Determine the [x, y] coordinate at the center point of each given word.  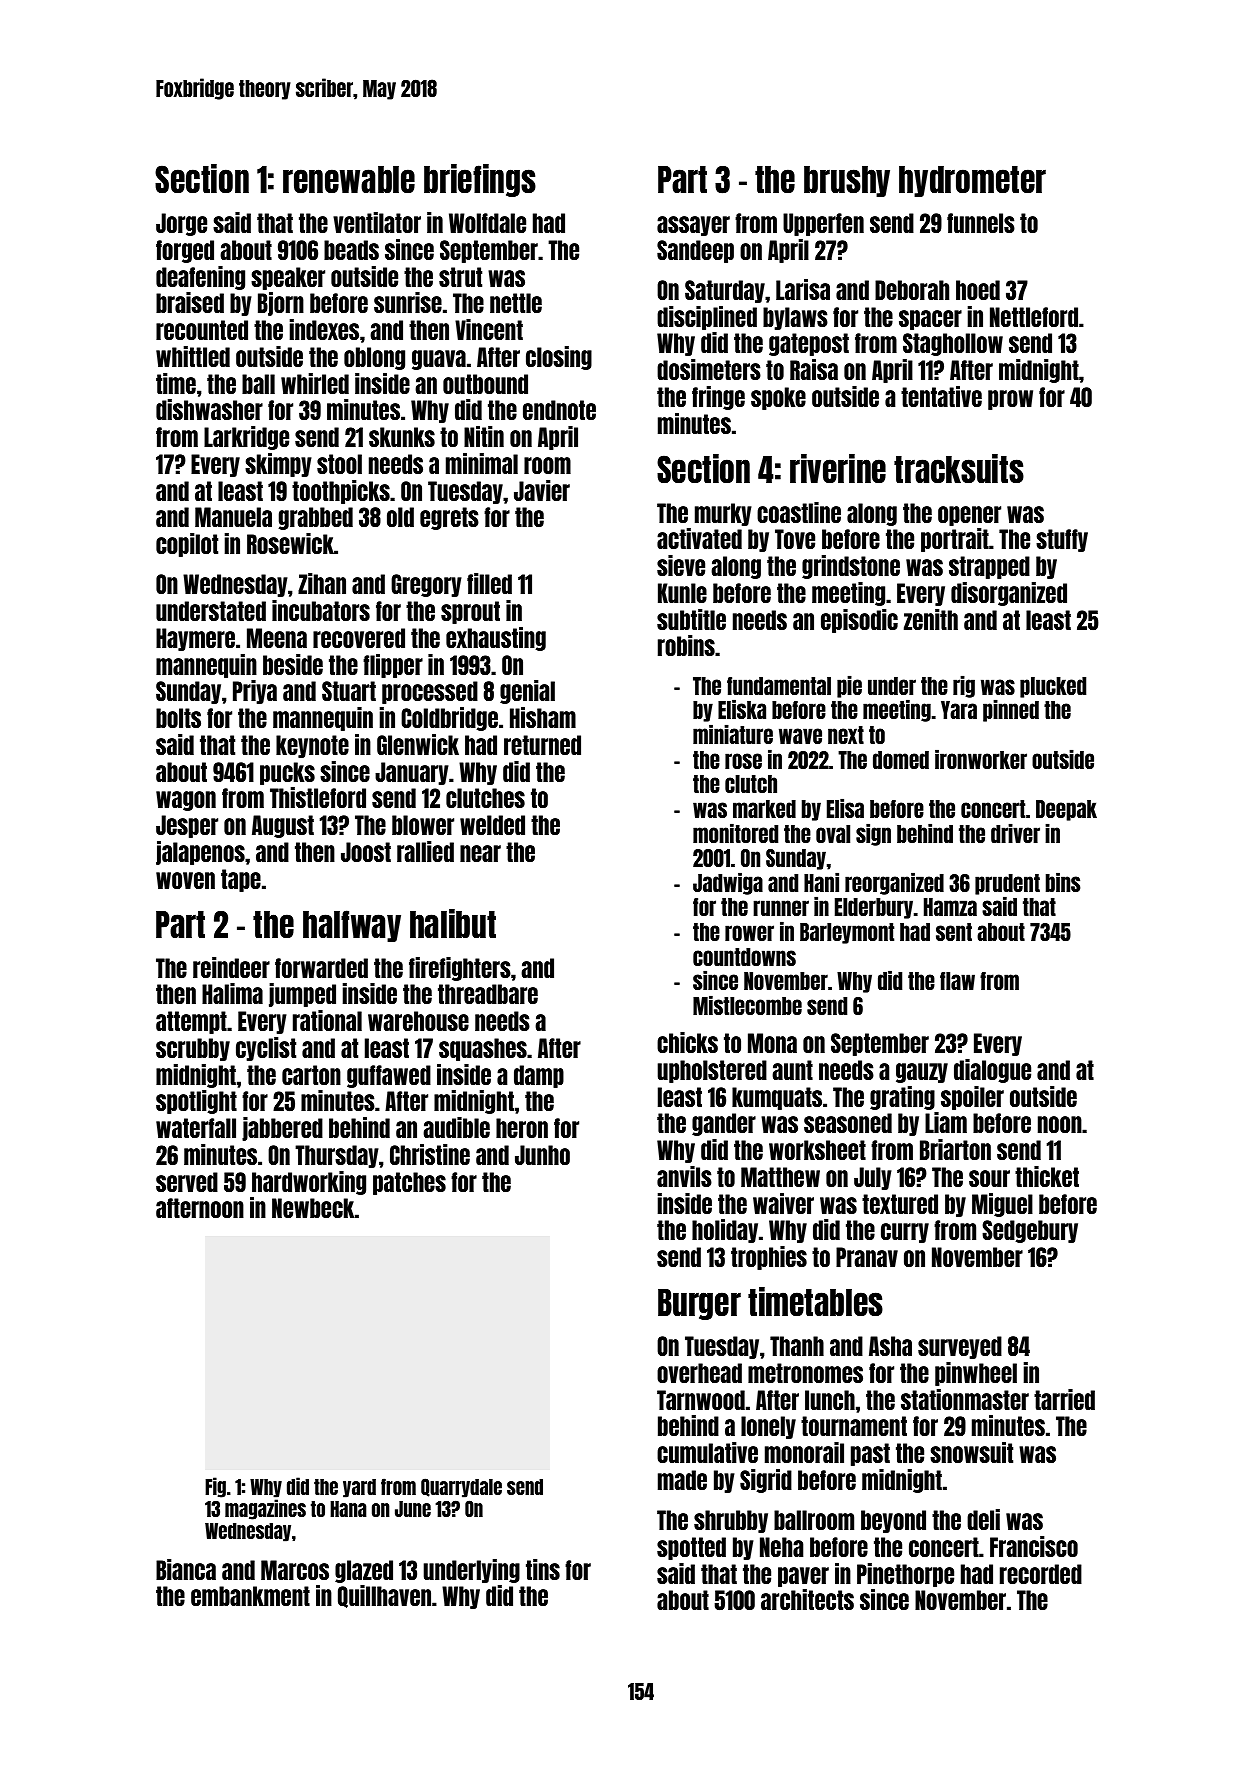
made [682, 1480]
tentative [941, 396]
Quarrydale [461, 1488]
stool [339, 464]
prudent [1007, 884]
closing [559, 358]
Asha [890, 1346]
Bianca [186, 1569]
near [480, 853]
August [283, 826]
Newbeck [313, 1208]
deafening [200, 278]
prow [1010, 400]
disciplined [707, 318]
